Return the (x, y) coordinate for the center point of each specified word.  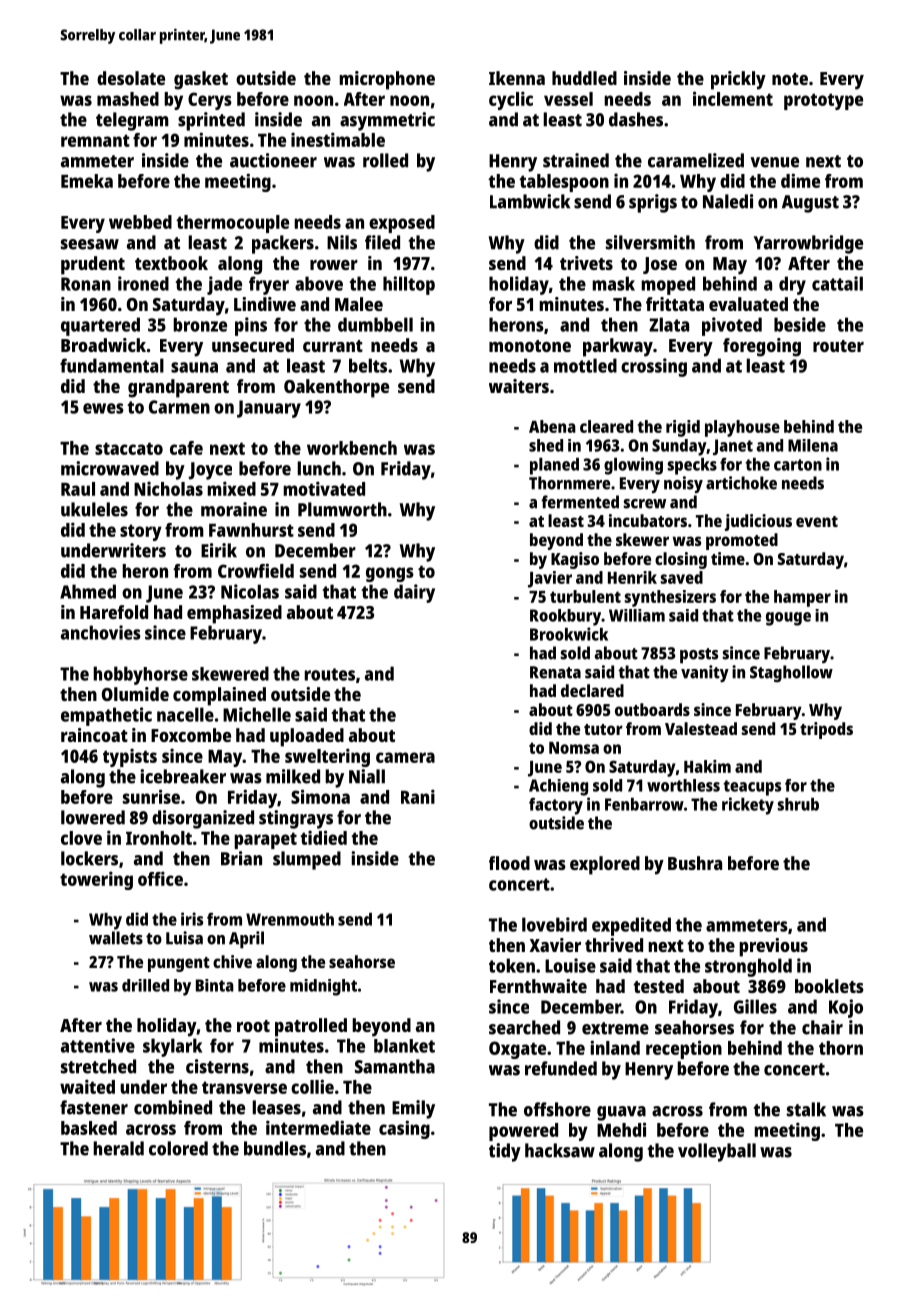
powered (523, 1132)
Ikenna (517, 78)
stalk (806, 1109)
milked (293, 776)
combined (173, 1107)
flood (509, 863)
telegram (132, 121)
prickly (738, 80)
